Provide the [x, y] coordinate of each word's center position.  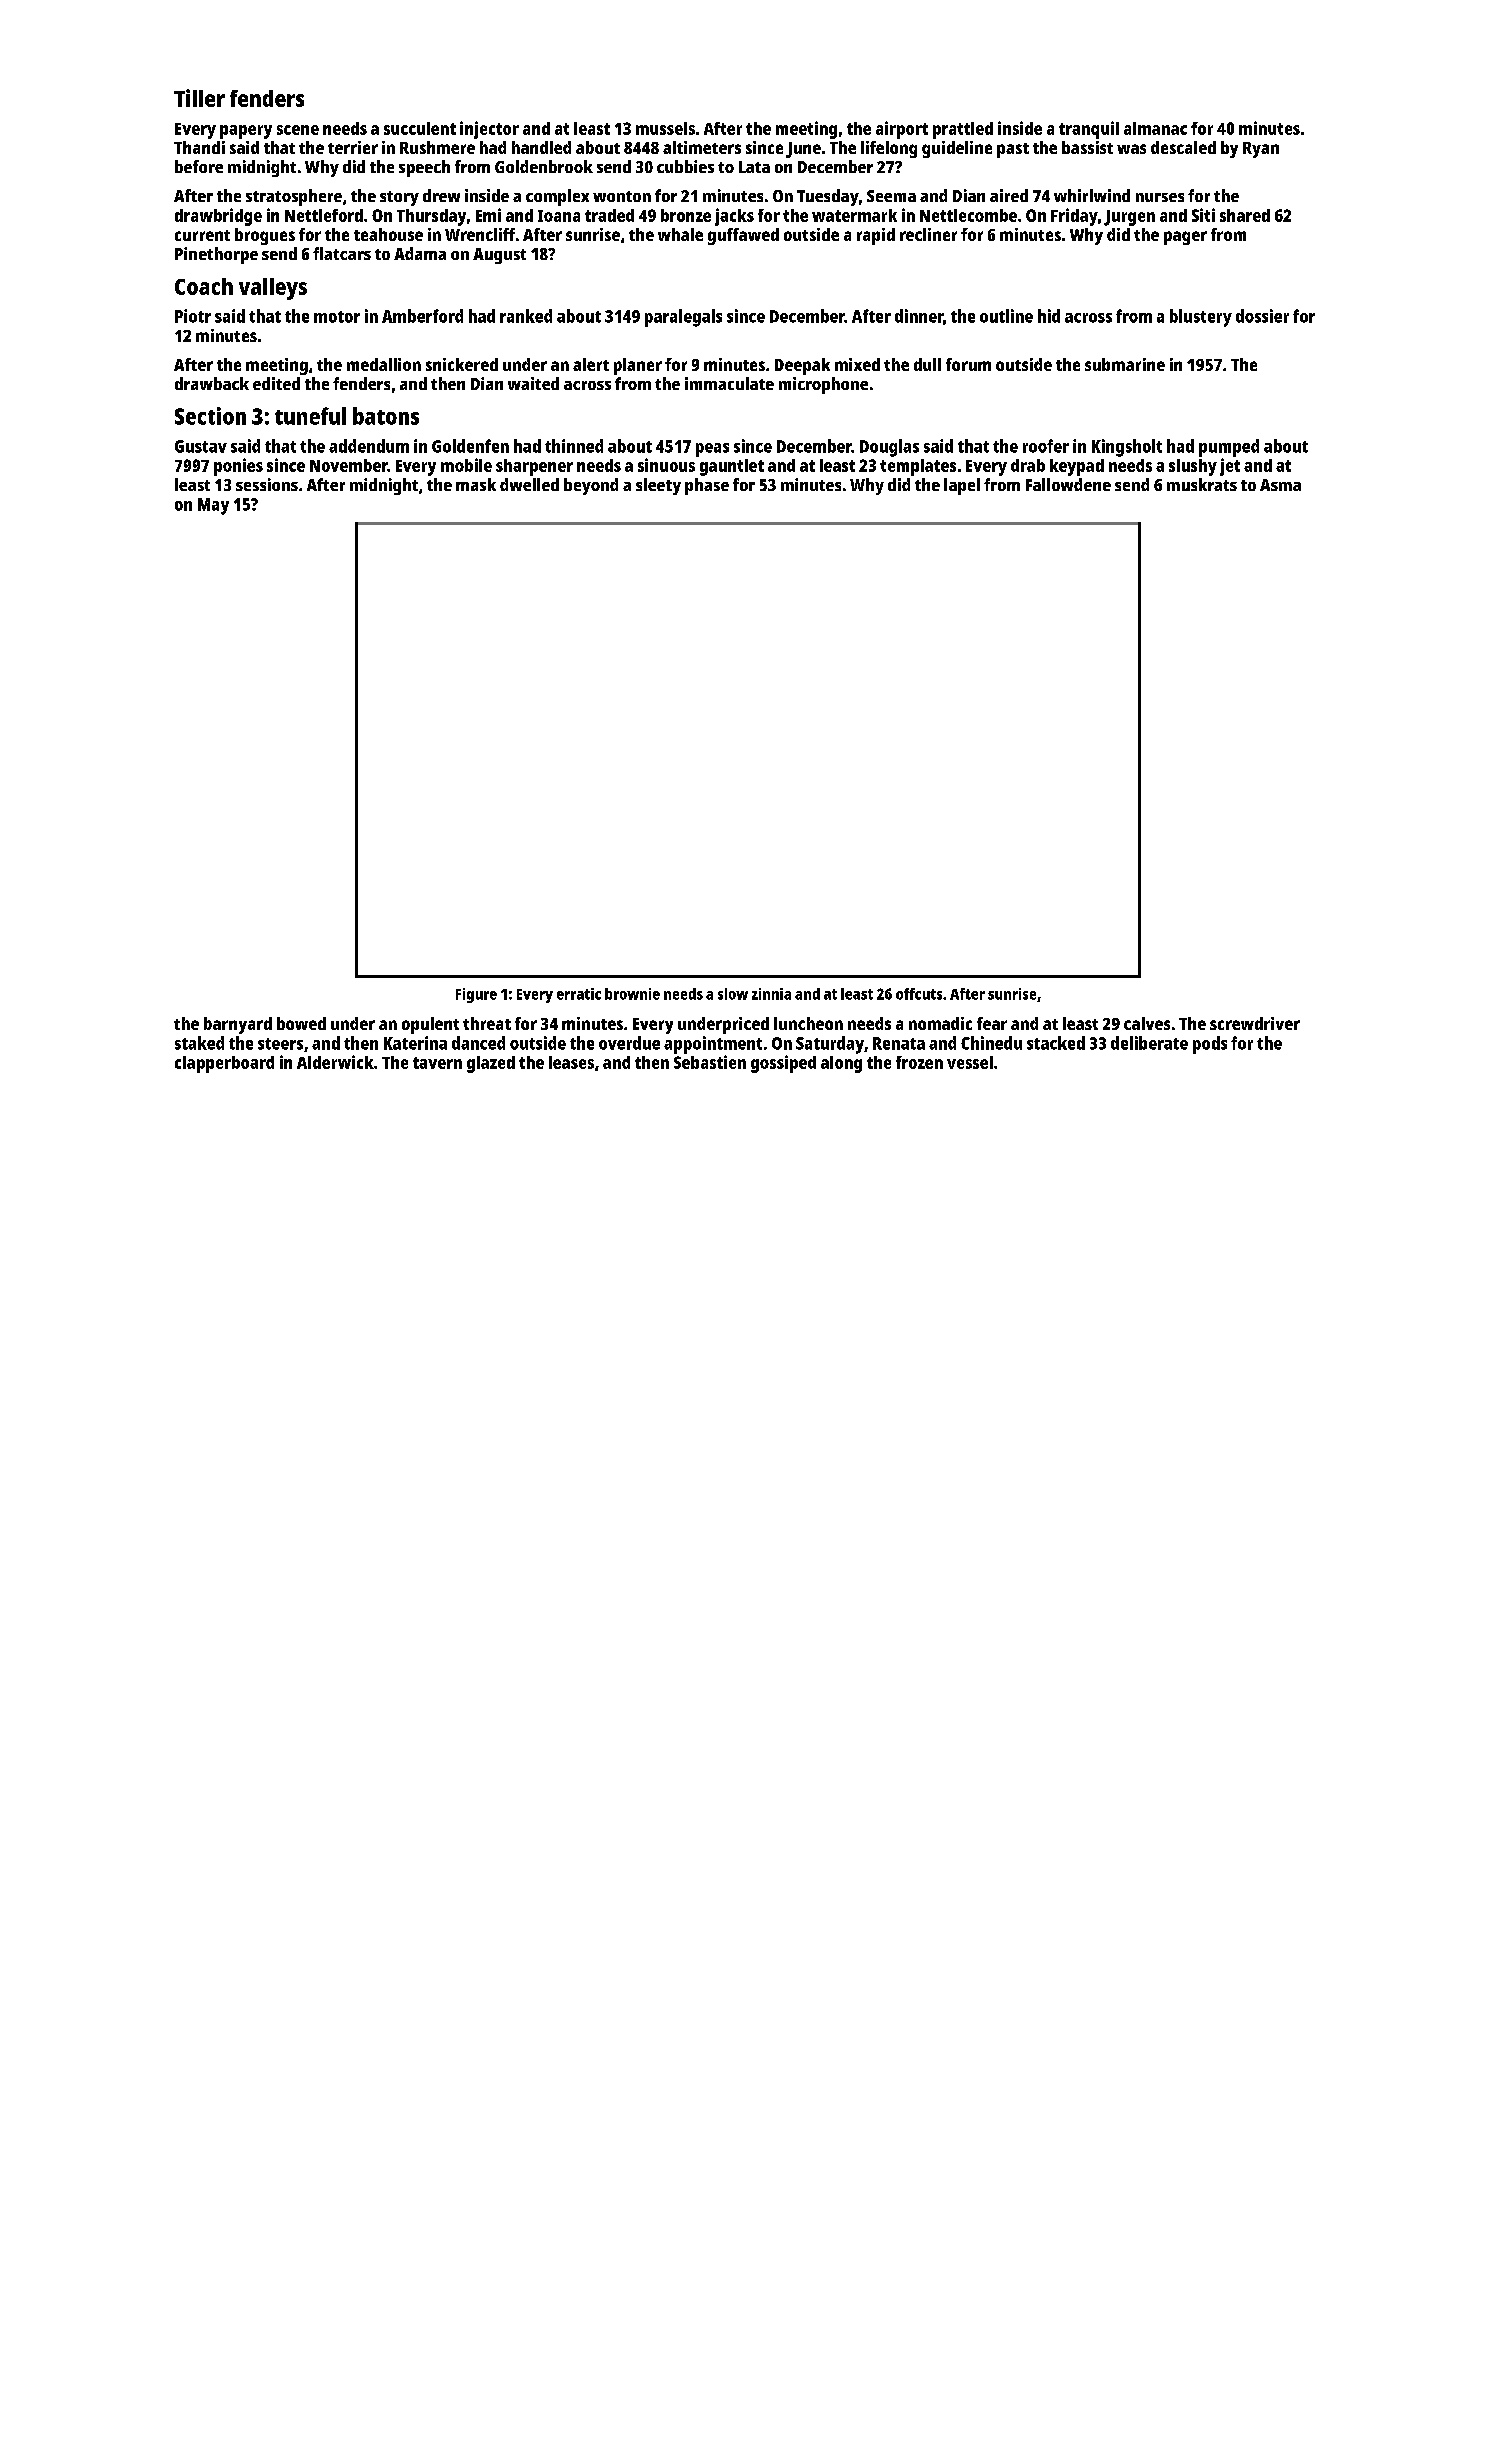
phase [707, 486]
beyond [591, 486]
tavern [437, 1063]
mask [476, 484]
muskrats [1202, 484]
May [213, 506]
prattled [963, 130]
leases [571, 1062]
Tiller [199, 98]
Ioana [559, 216]
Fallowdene [1068, 484]
